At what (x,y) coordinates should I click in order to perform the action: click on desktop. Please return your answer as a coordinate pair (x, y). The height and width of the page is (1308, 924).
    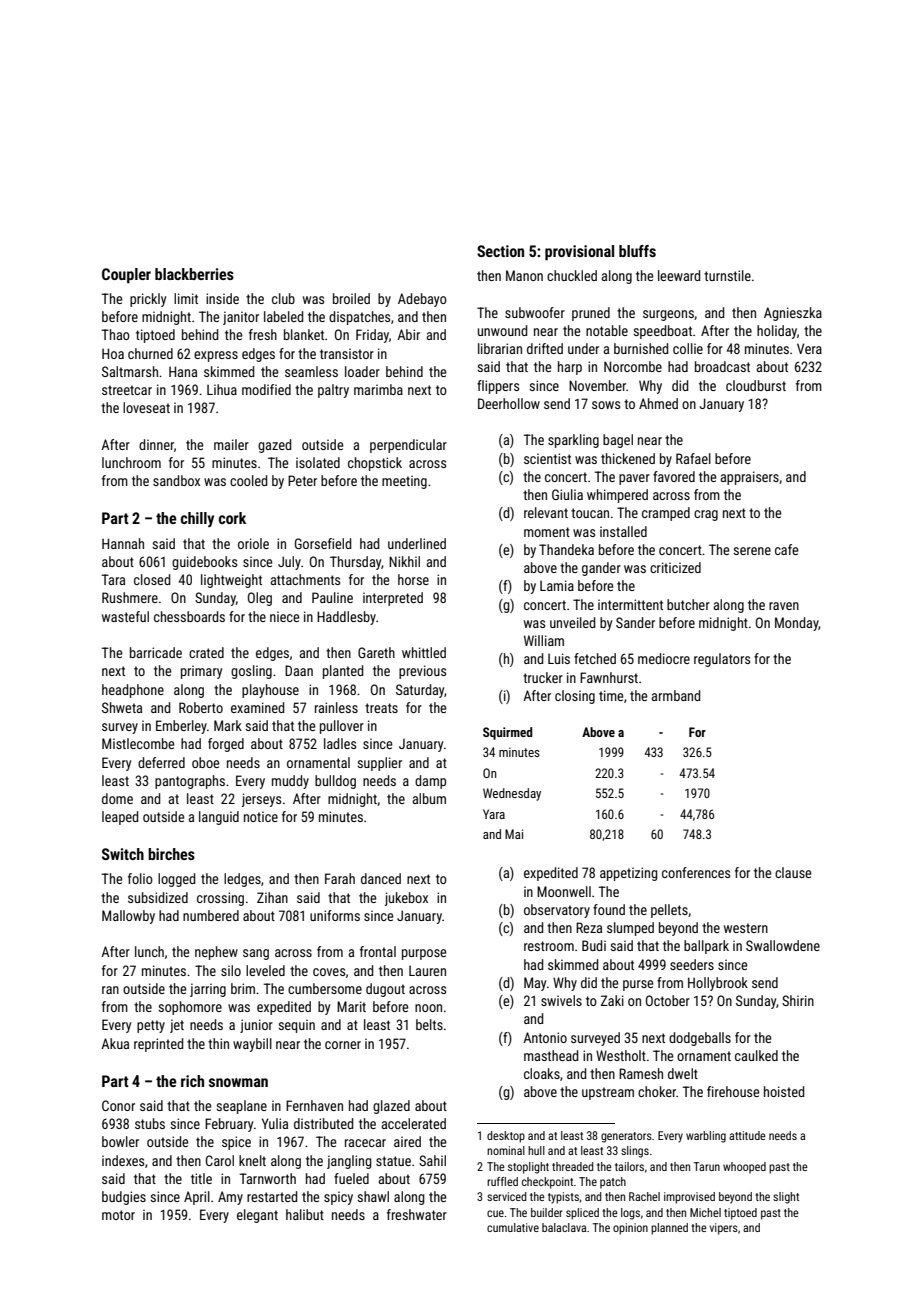
    Looking at the image, I should click on (506, 1137).
